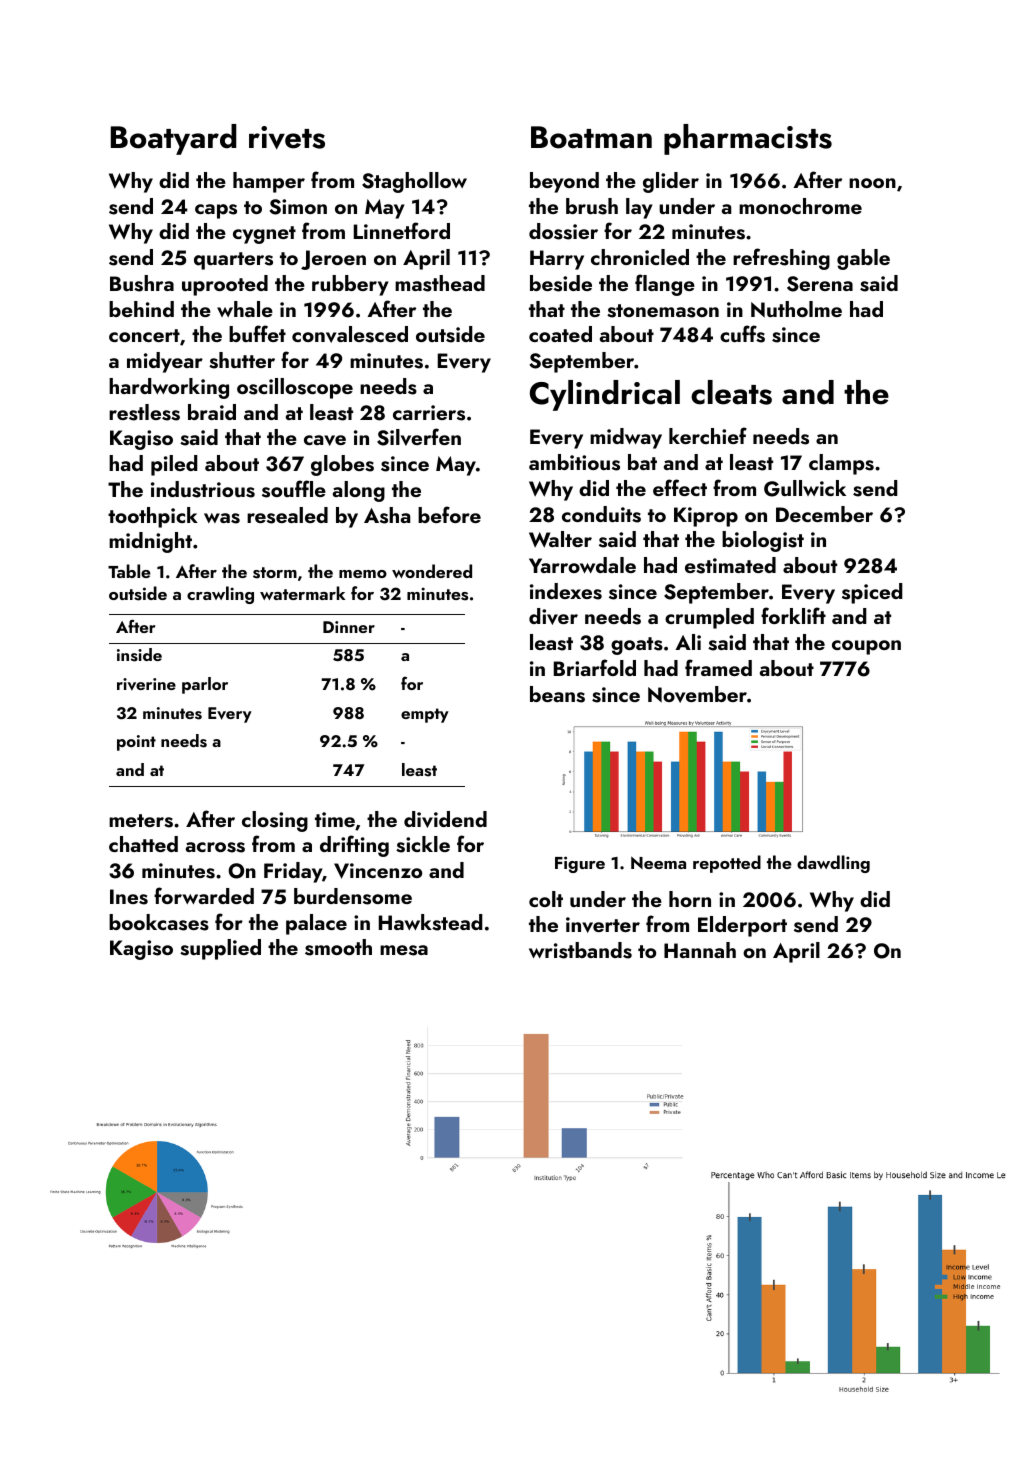 Image resolution: width=1023 pixels, height=1482 pixels. I want to click on bookcases, so click(159, 922).
